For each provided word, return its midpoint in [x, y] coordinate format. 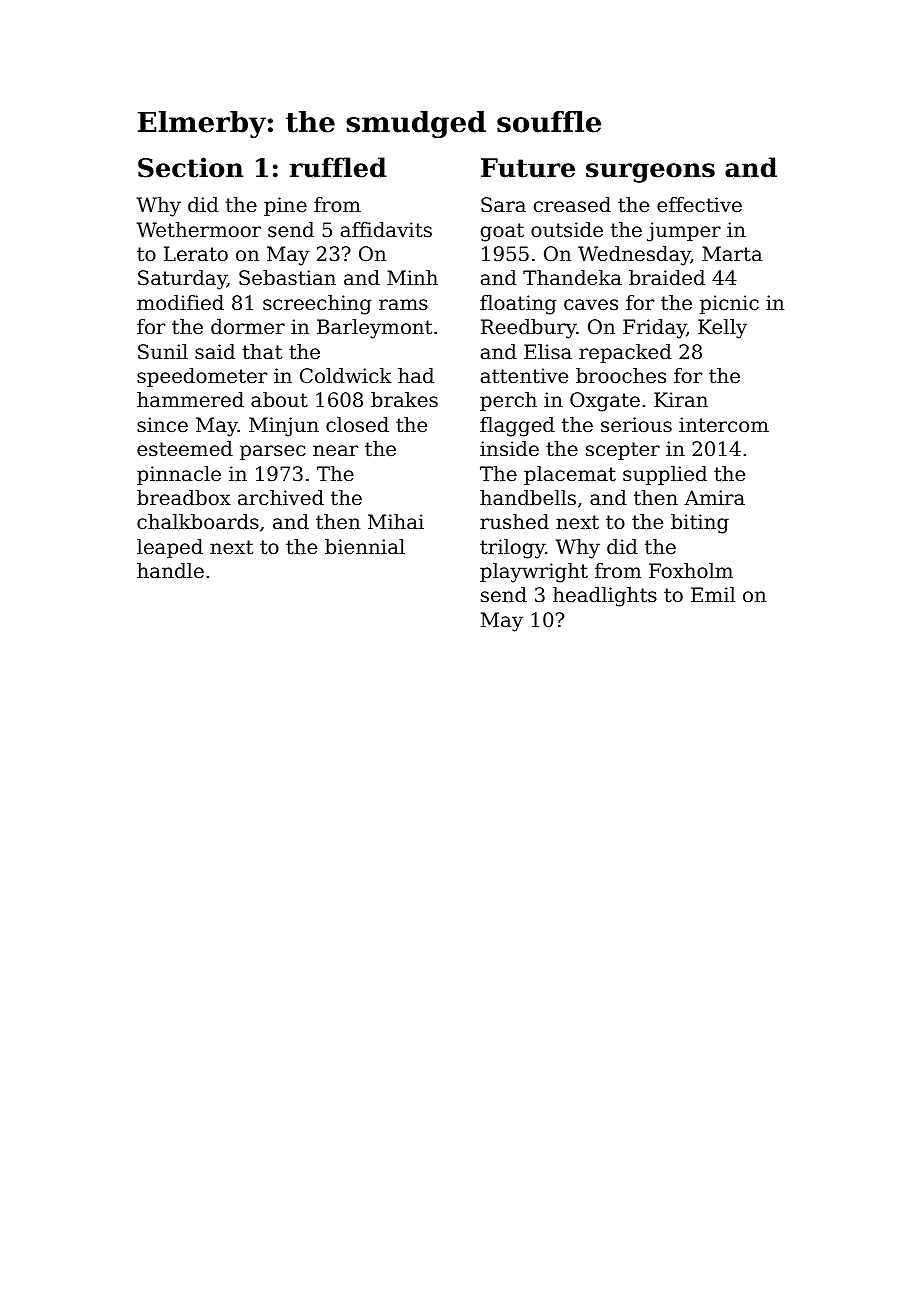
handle [170, 571]
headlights [605, 597]
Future [528, 168]
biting [700, 524]
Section [191, 167]
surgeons [650, 173]
